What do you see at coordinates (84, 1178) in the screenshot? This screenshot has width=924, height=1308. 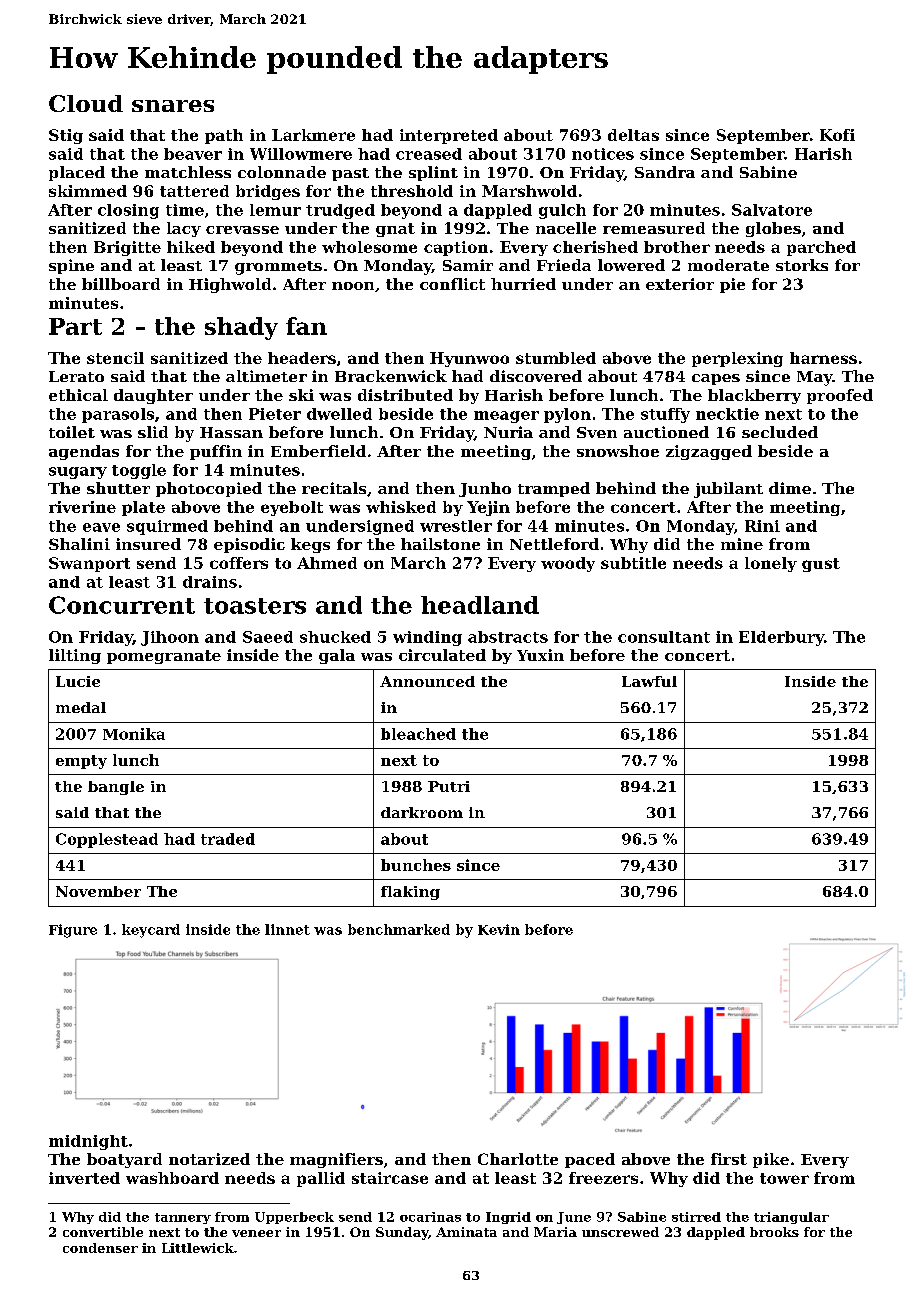 I see `inverted` at bounding box center [84, 1178].
